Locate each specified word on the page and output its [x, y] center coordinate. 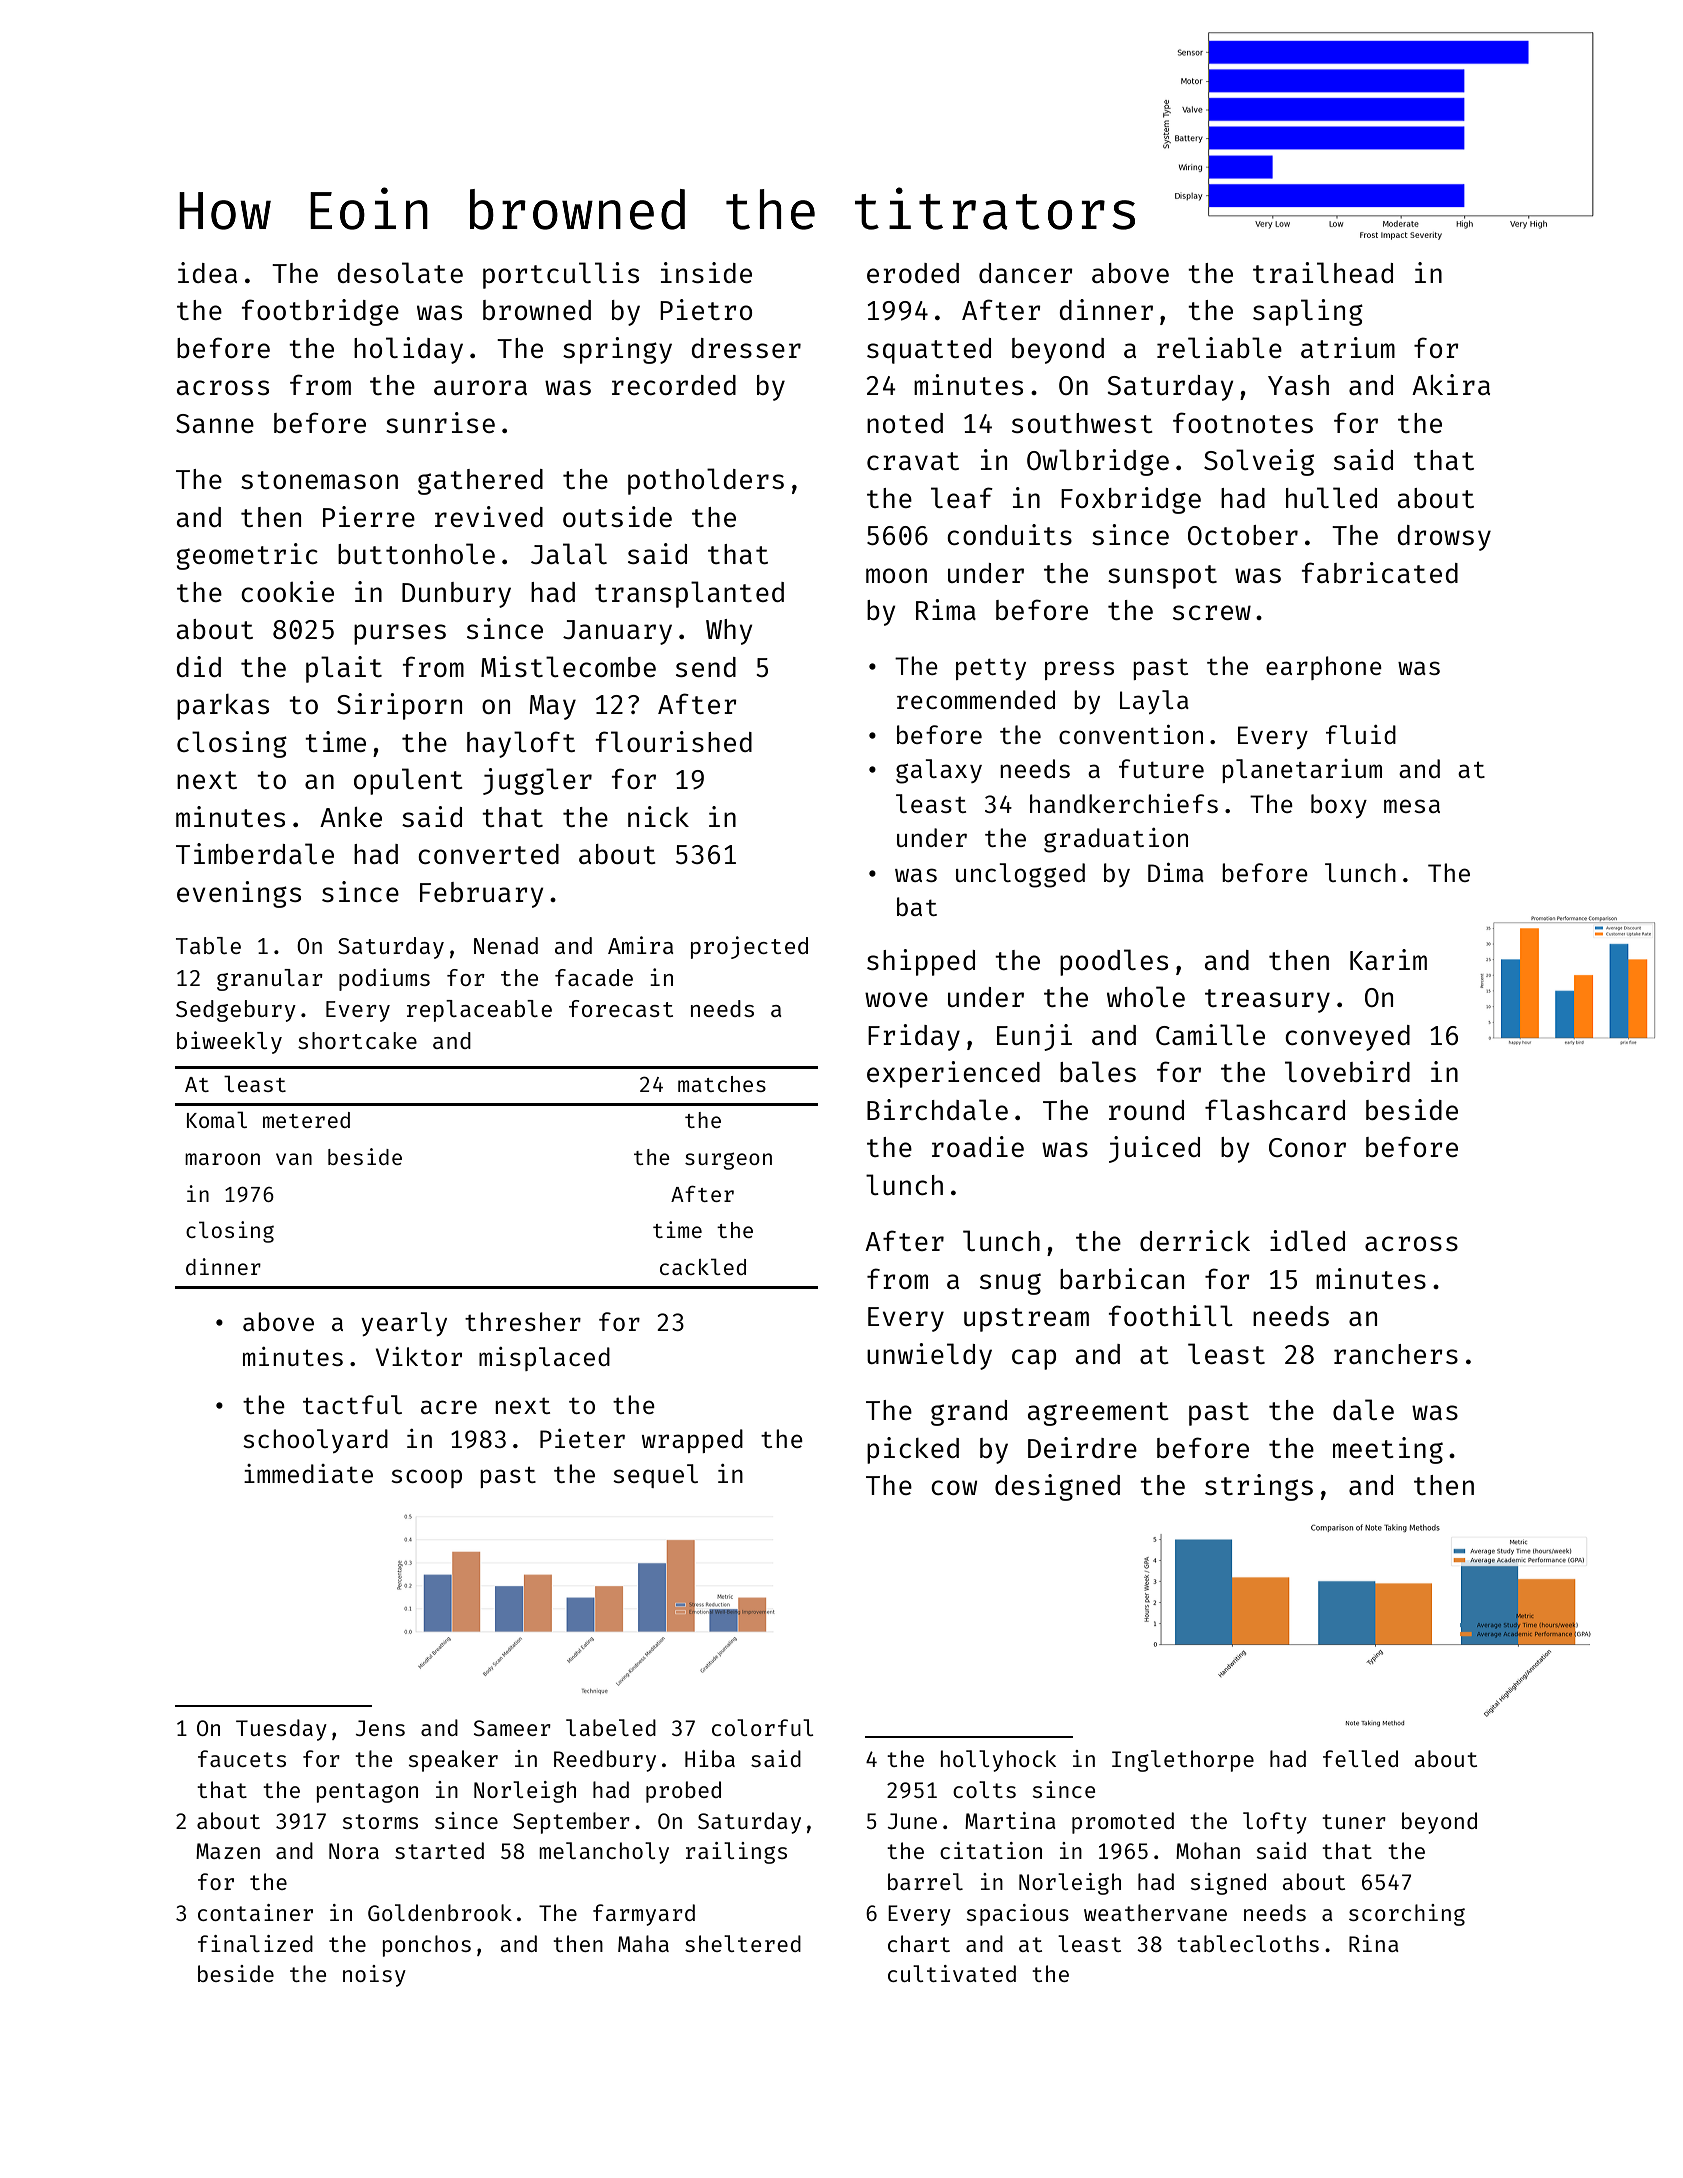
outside [617, 516]
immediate [308, 1473]
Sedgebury [236, 1011]
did [198, 666]
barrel [925, 1881]
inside [706, 272]
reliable [1219, 347]
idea [207, 272]
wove [896, 999]
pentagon [367, 1793]
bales [1098, 1071]
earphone [1324, 668]
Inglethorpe [1183, 1761]
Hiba [710, 1758]
